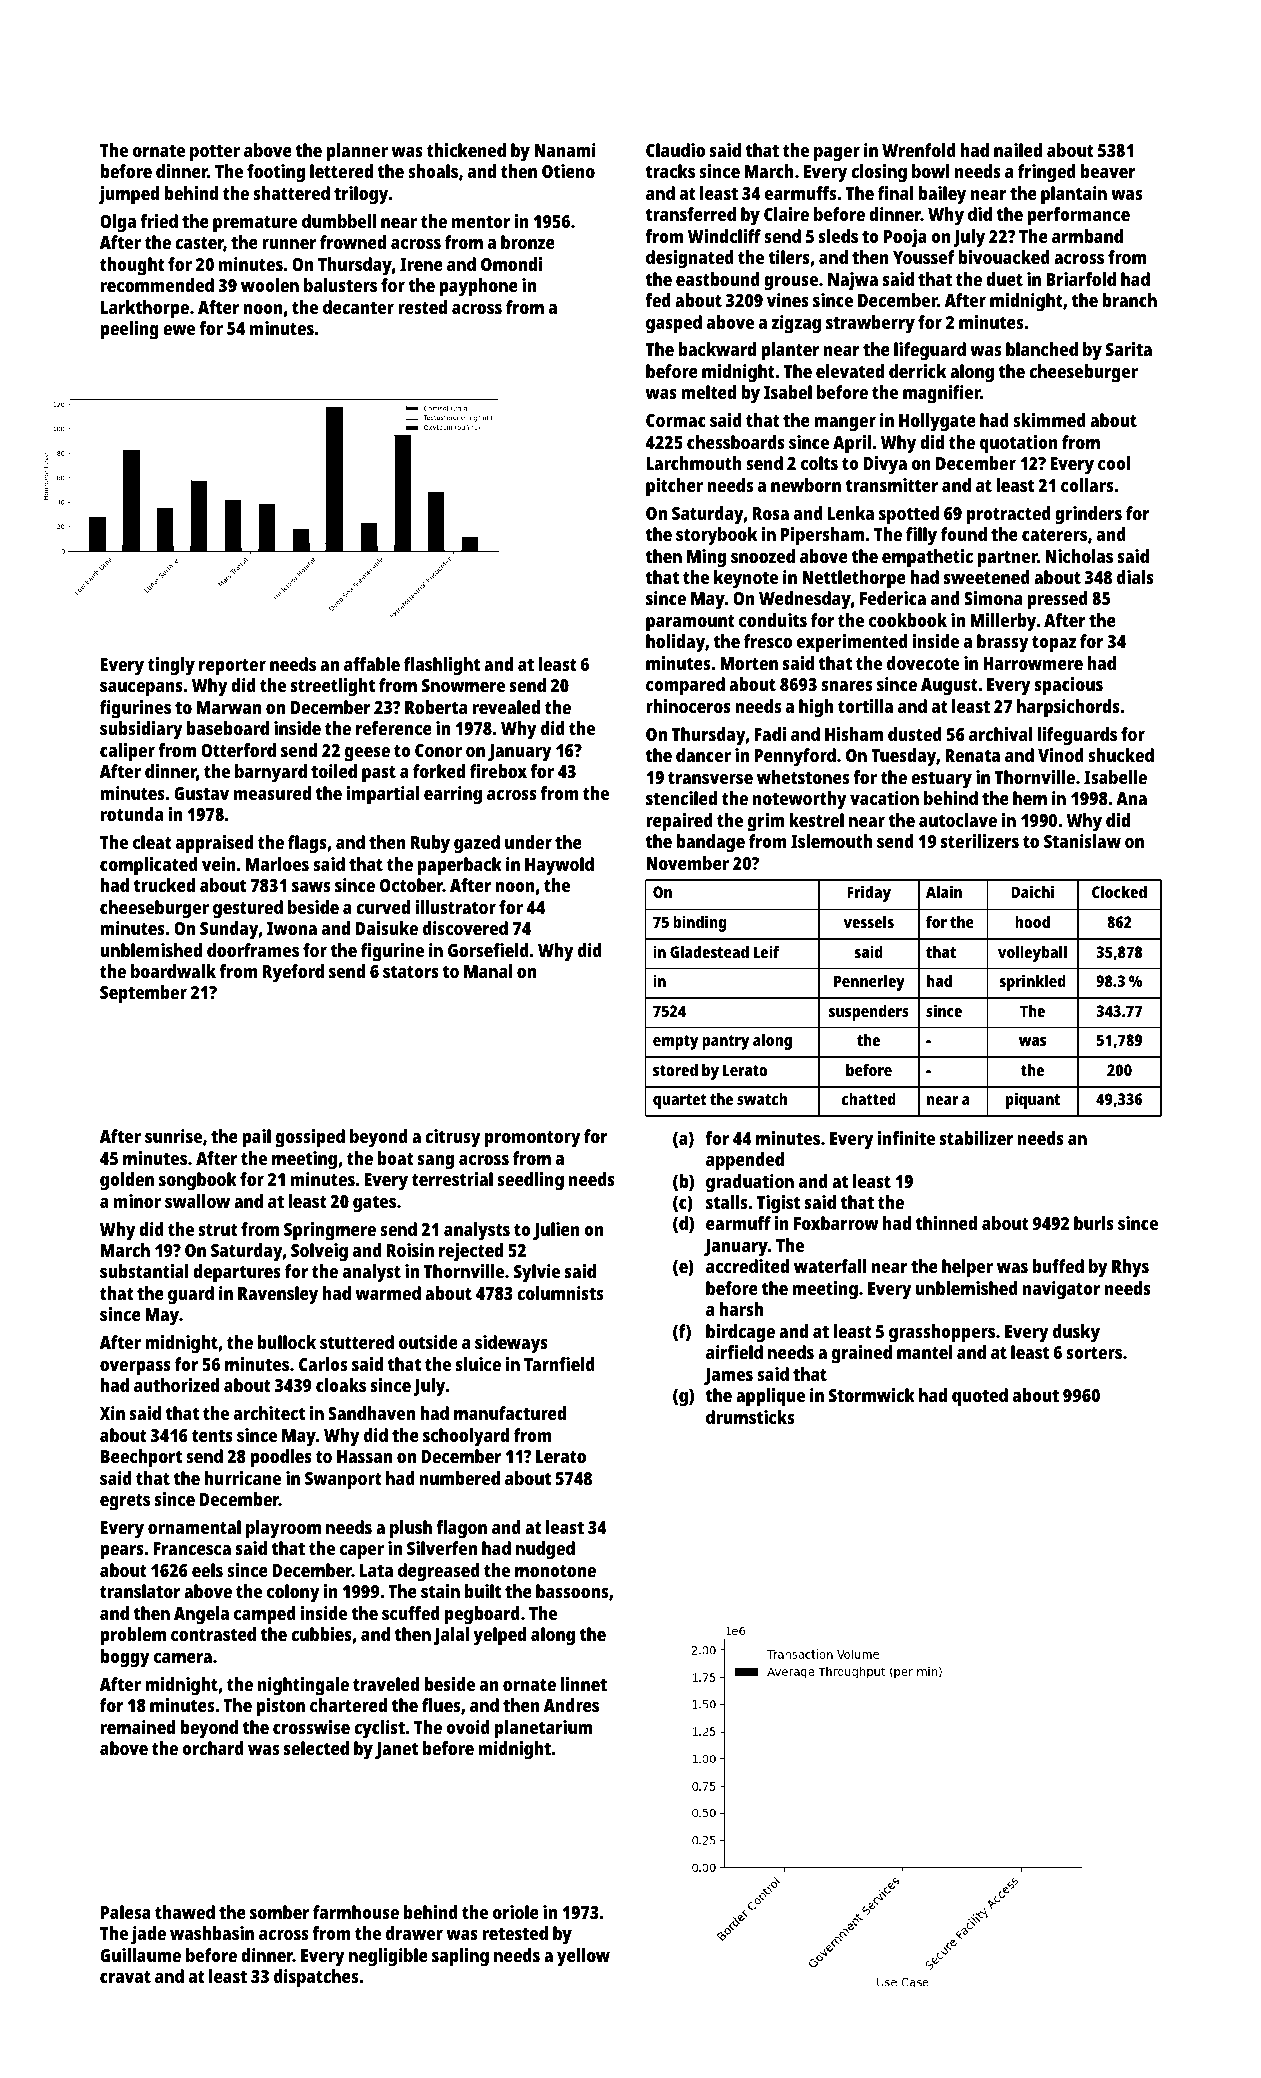  I want to click on citrusy, so click(453, 1138).
